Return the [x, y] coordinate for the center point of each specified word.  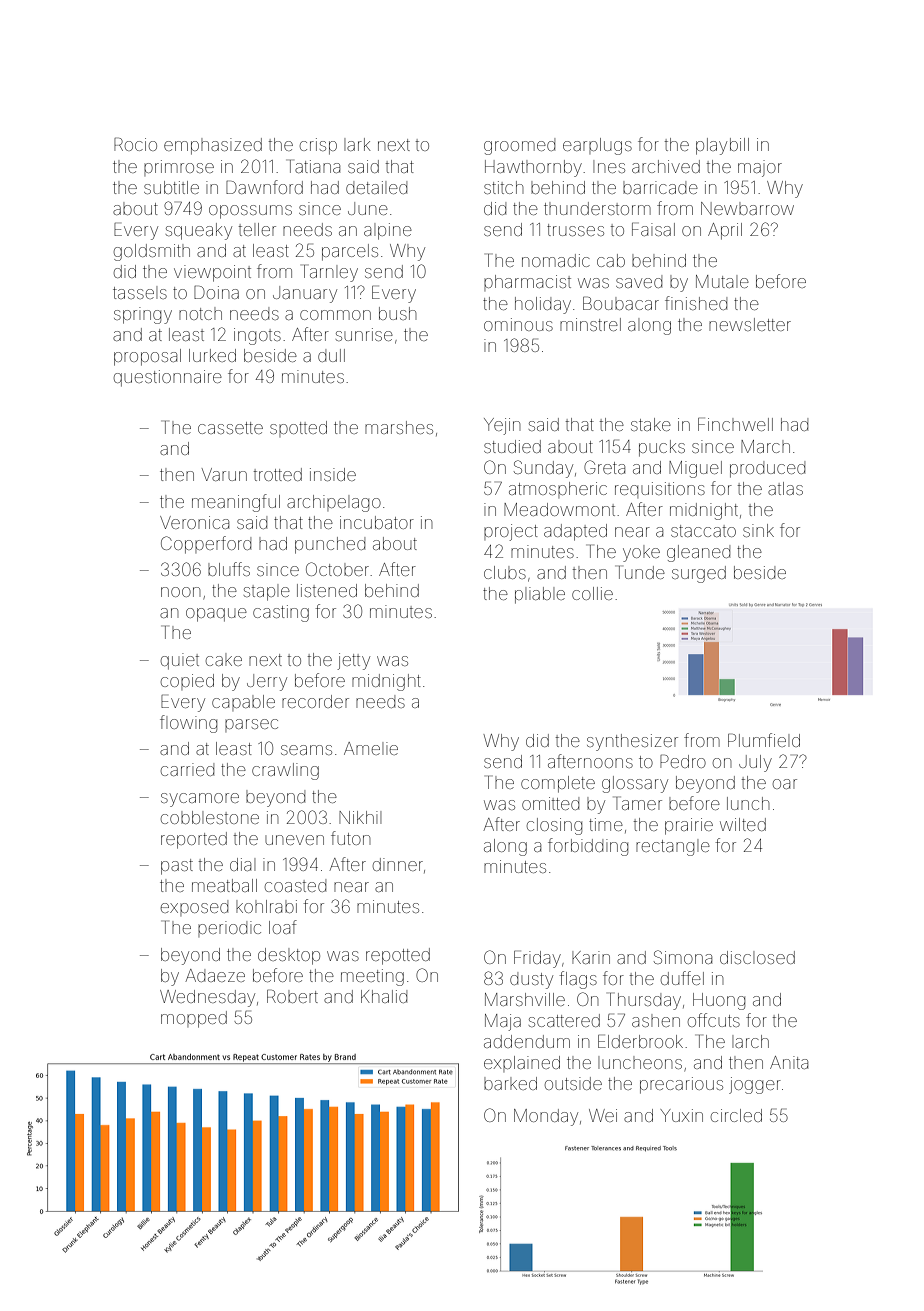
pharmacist [527, 283]
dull [331, 355]
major [760, 168]
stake [651, 424]
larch [750, 1041]
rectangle [673, 847]
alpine [388, 231]
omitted [550, 803]
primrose [179, 168]
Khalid [384, 996]
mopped [194, 1019]
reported [194, 840]
